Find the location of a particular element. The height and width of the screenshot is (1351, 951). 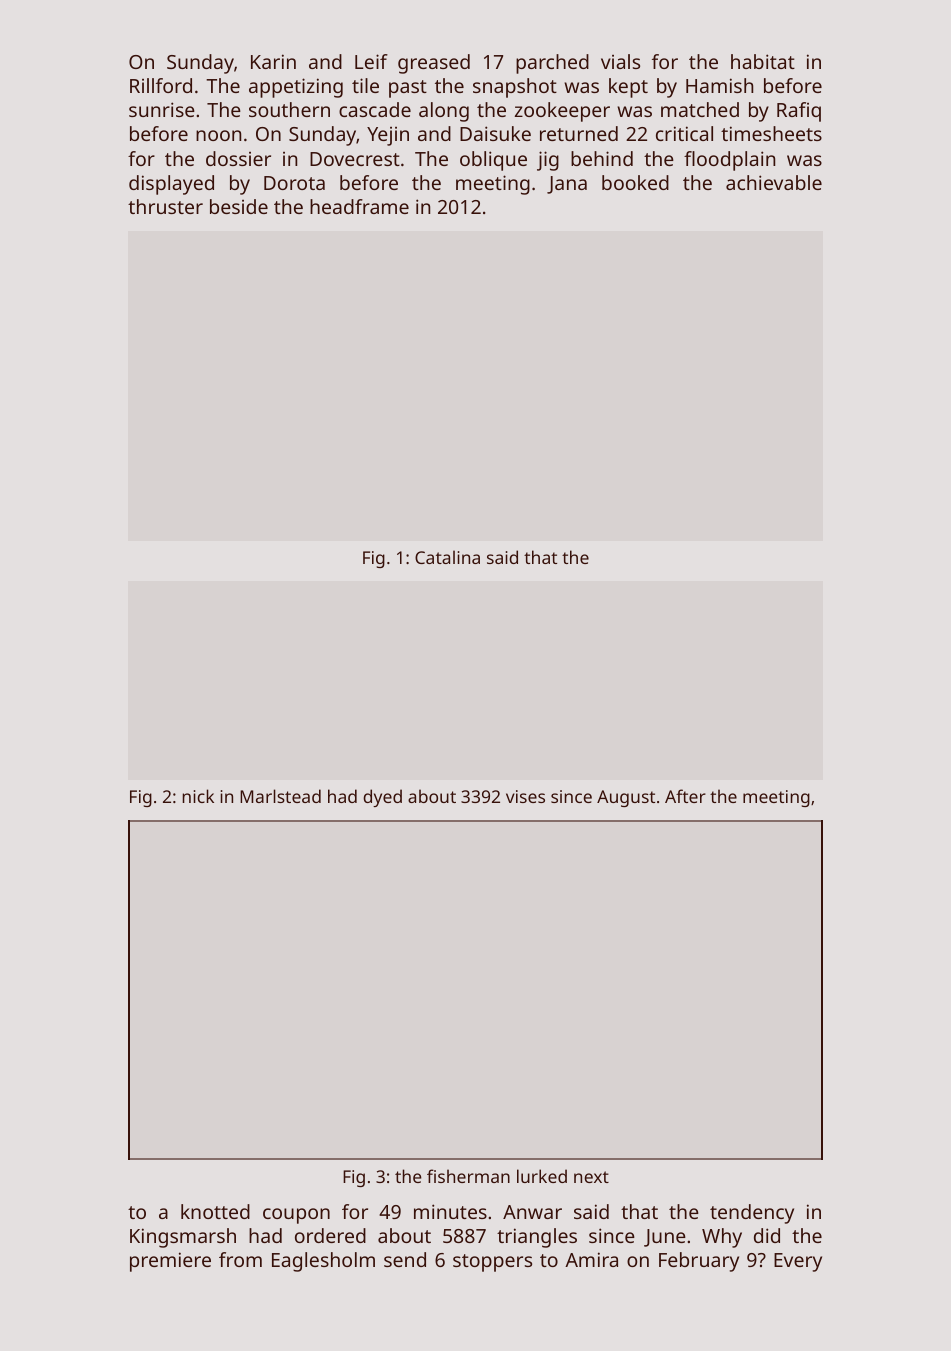

dyed is located at coordinates (382, 798).
